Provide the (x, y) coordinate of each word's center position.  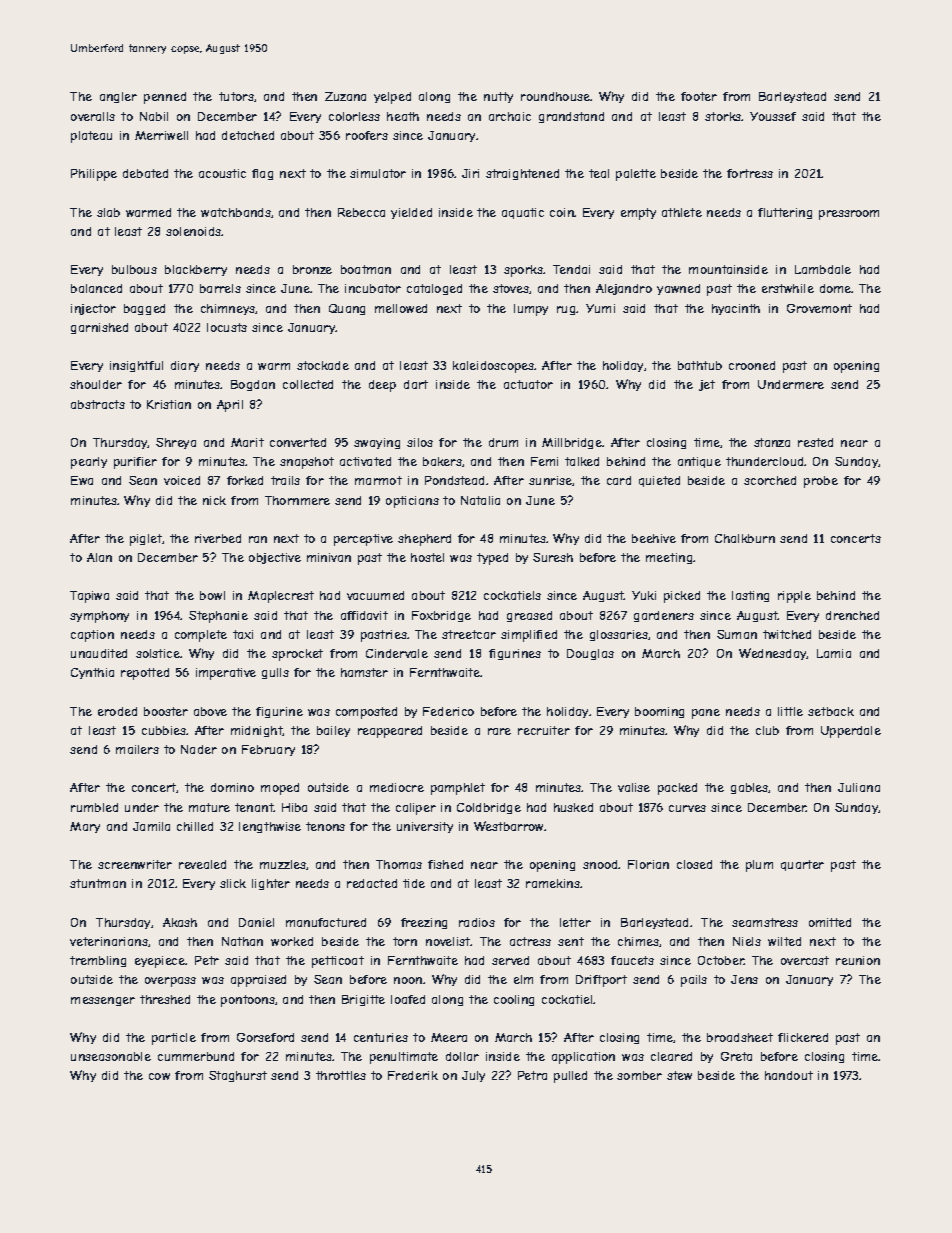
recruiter (544, 730)
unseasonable (111, 1056)
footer (699, 96)
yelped (392, 98)
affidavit (364, 615)
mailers (137, 749)
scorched (770, 480)
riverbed (218, 538)
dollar (462, 1056)
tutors (236, 96)
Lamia (834, 653)
